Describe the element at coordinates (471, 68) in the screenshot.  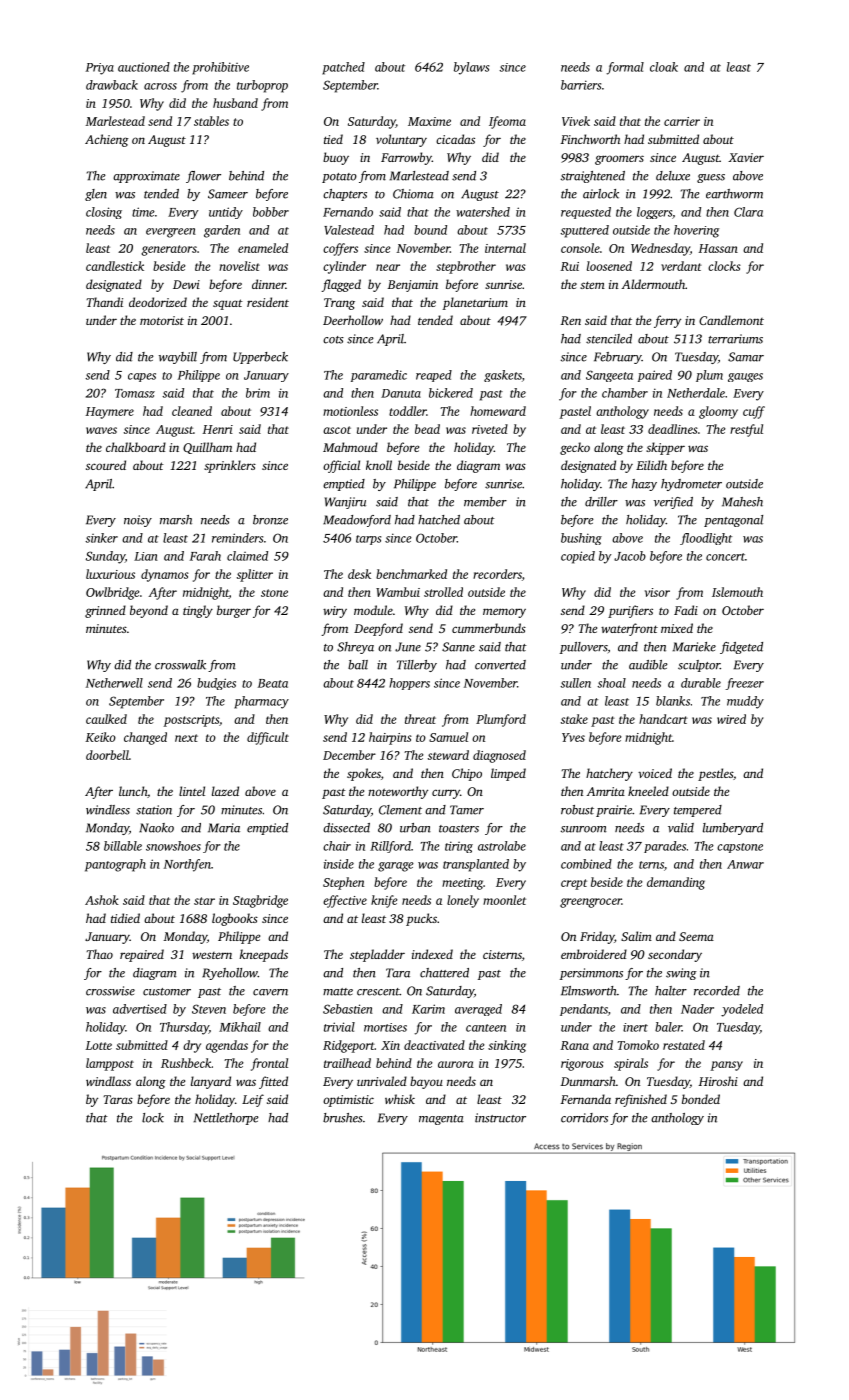
I see `bylaws` at that location.
